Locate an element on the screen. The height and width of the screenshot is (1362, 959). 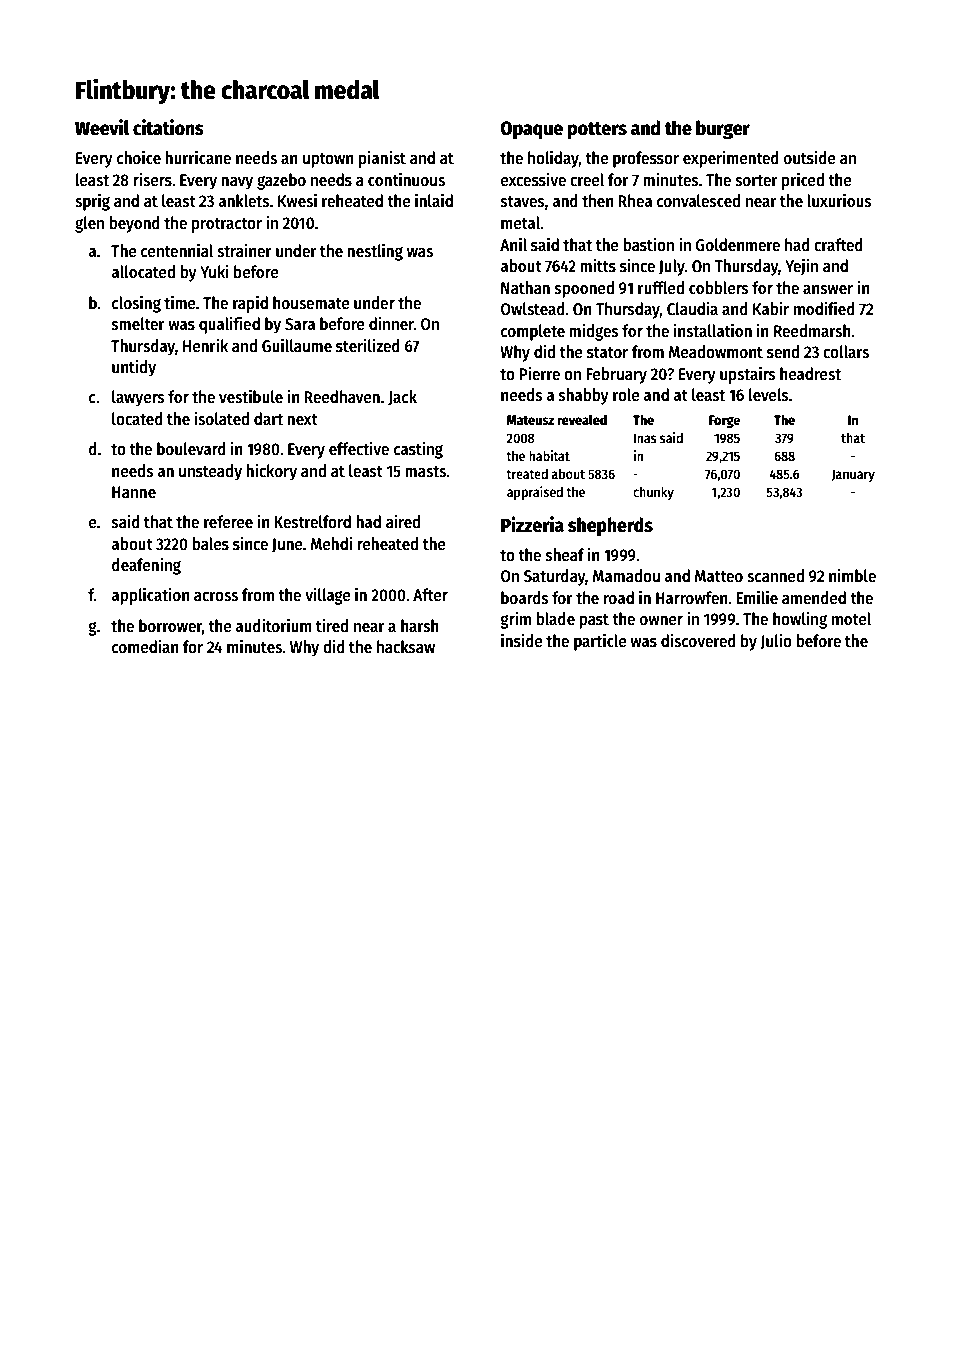
comedian is located at coordinates (145, 646).
